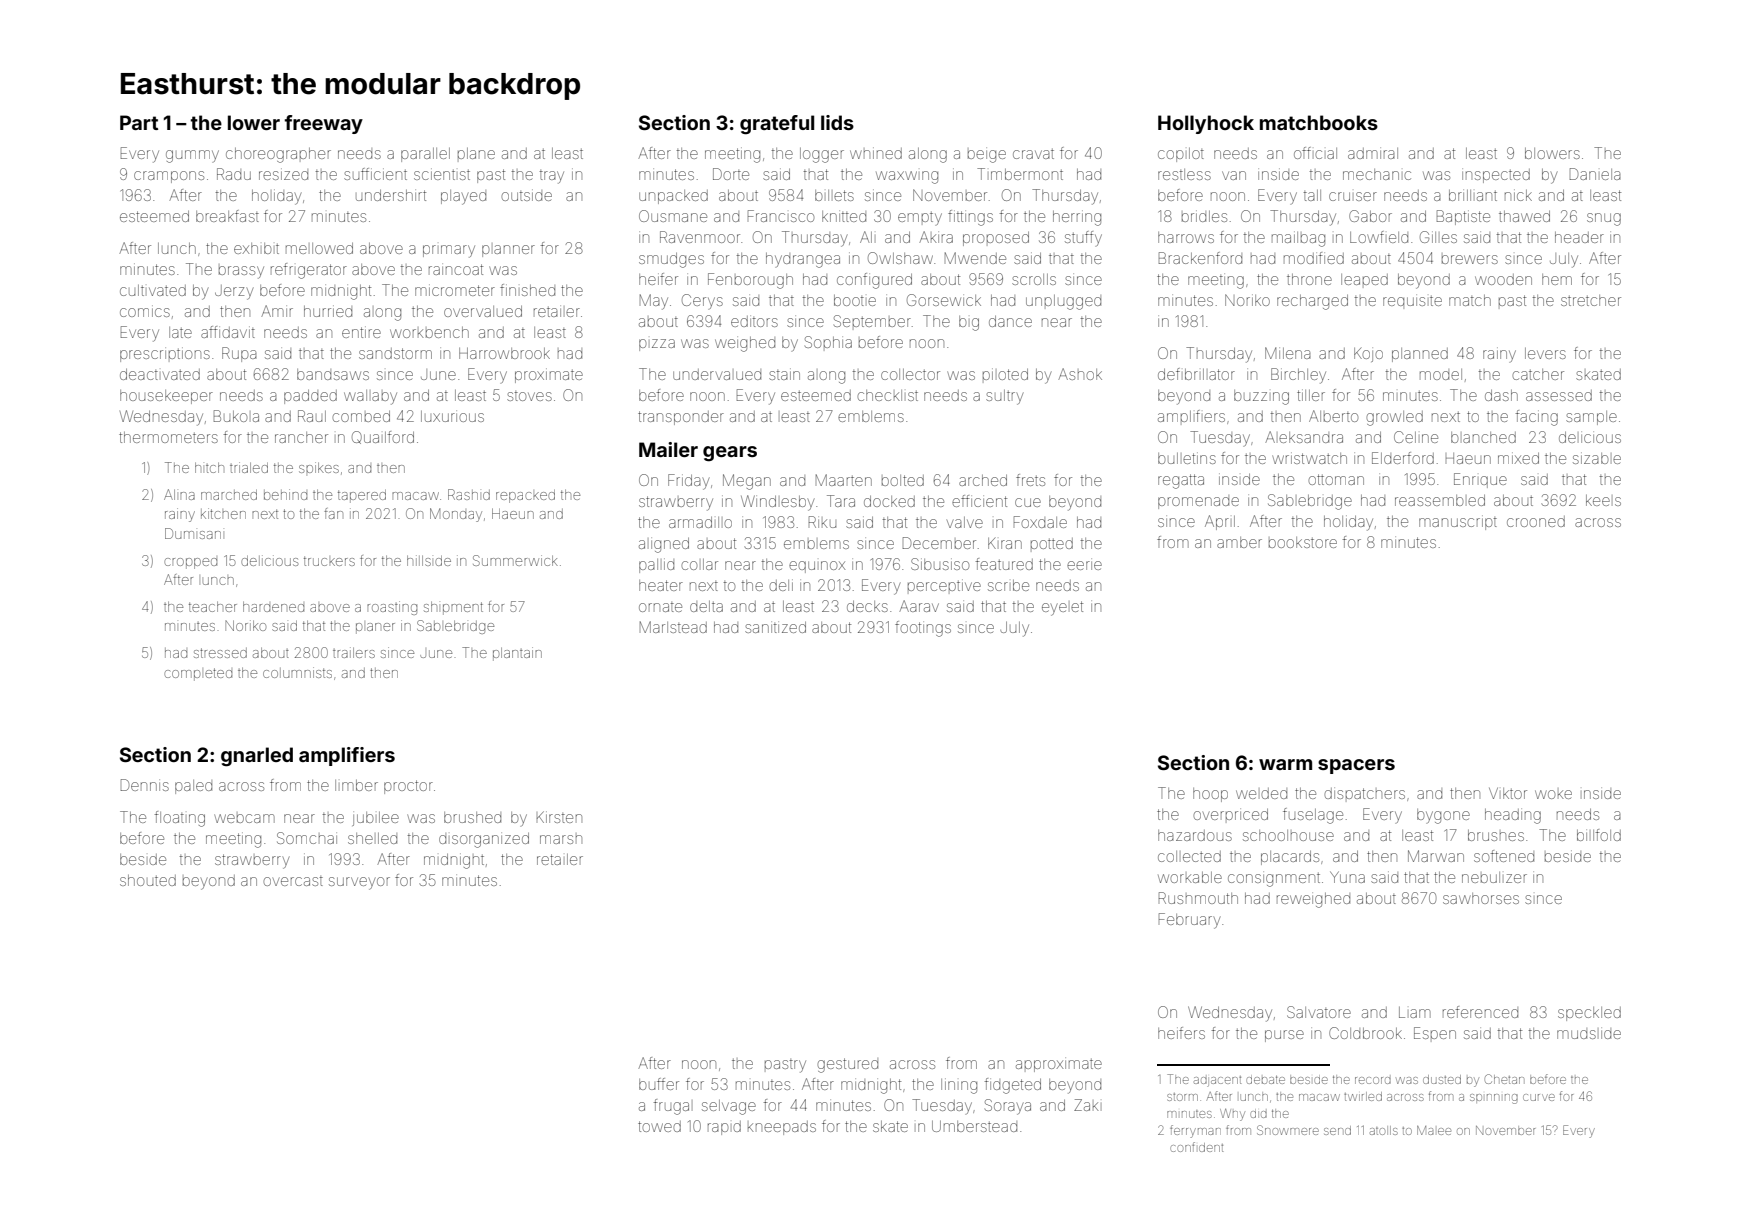 The height and width of the screenshot is (1231, 1741). What do you see at coordinates (1553, 794) in the screenshot?
I see `woke` at bounding box center [1553, 794].
